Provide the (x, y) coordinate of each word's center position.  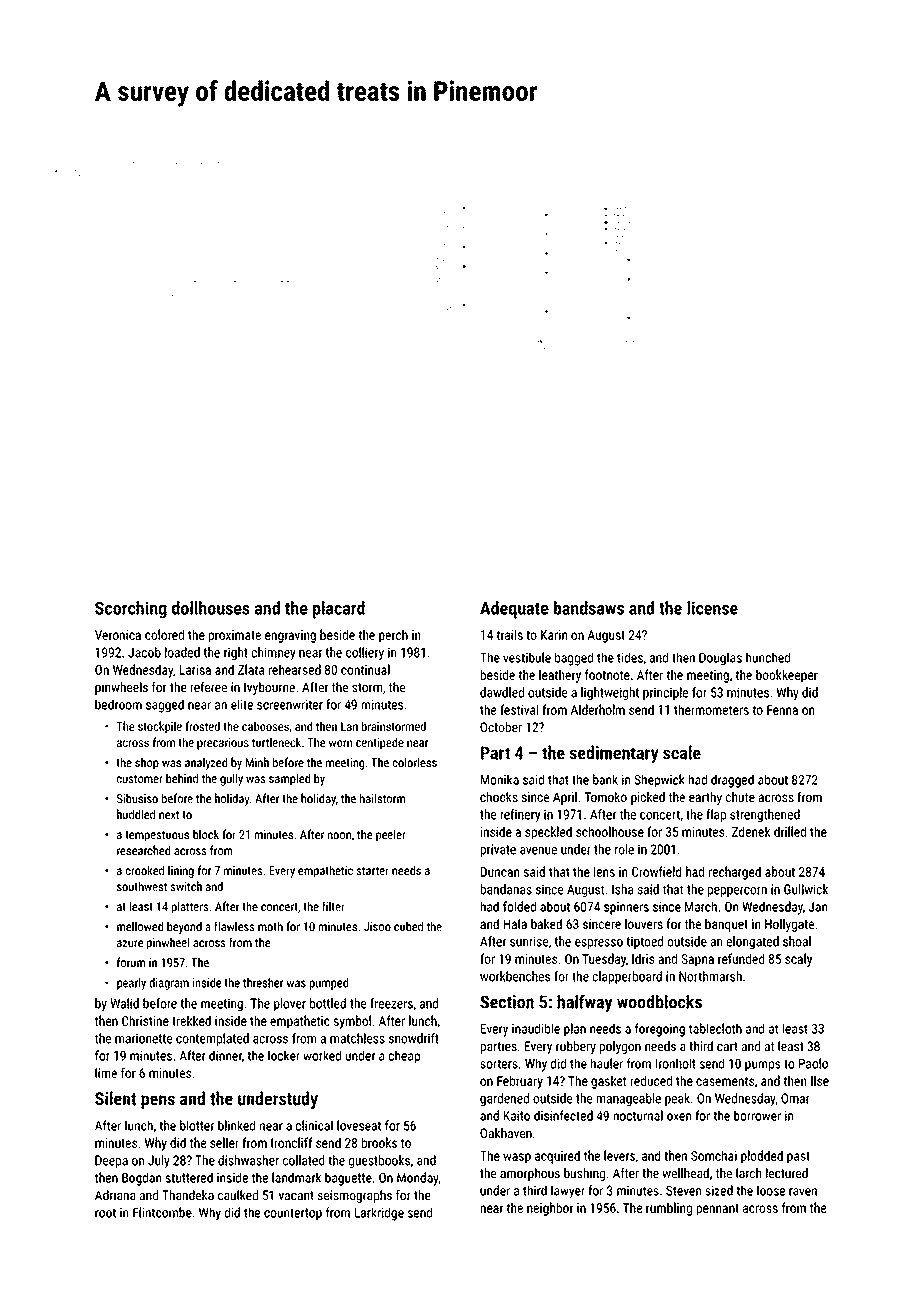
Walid (124, 1003)
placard (339, 610)
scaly (798, 960)
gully (231, 779)
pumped (329, 984)
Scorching (131, 610)
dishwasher (248, 1160)
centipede (380, 743)
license (712, 608)
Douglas (720, 659)
